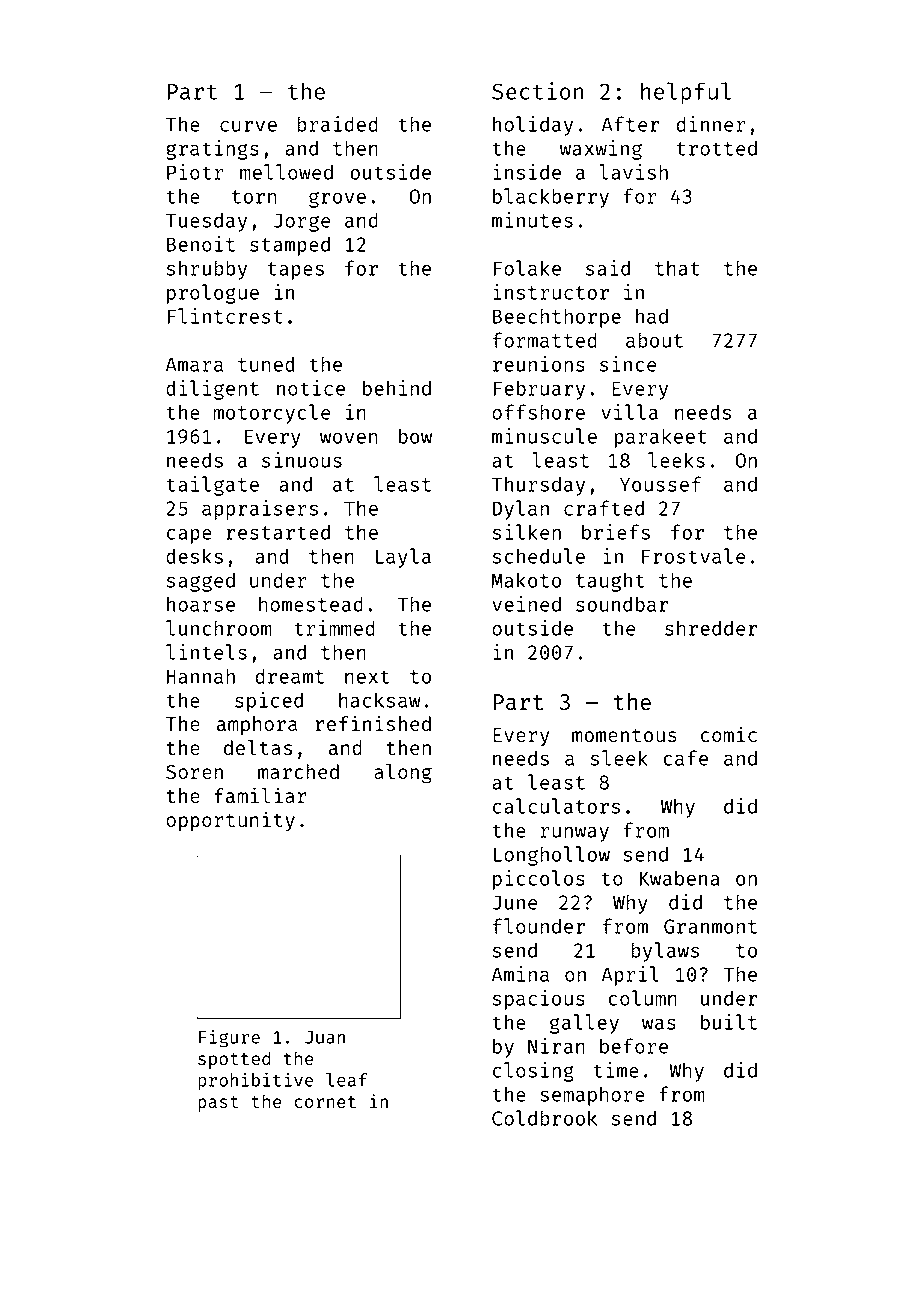 The width and height of the document is (924, 1311). What do you see at coordinates (686, 93) in the document?
I see `helpful` at bounding box center [686, 93].
